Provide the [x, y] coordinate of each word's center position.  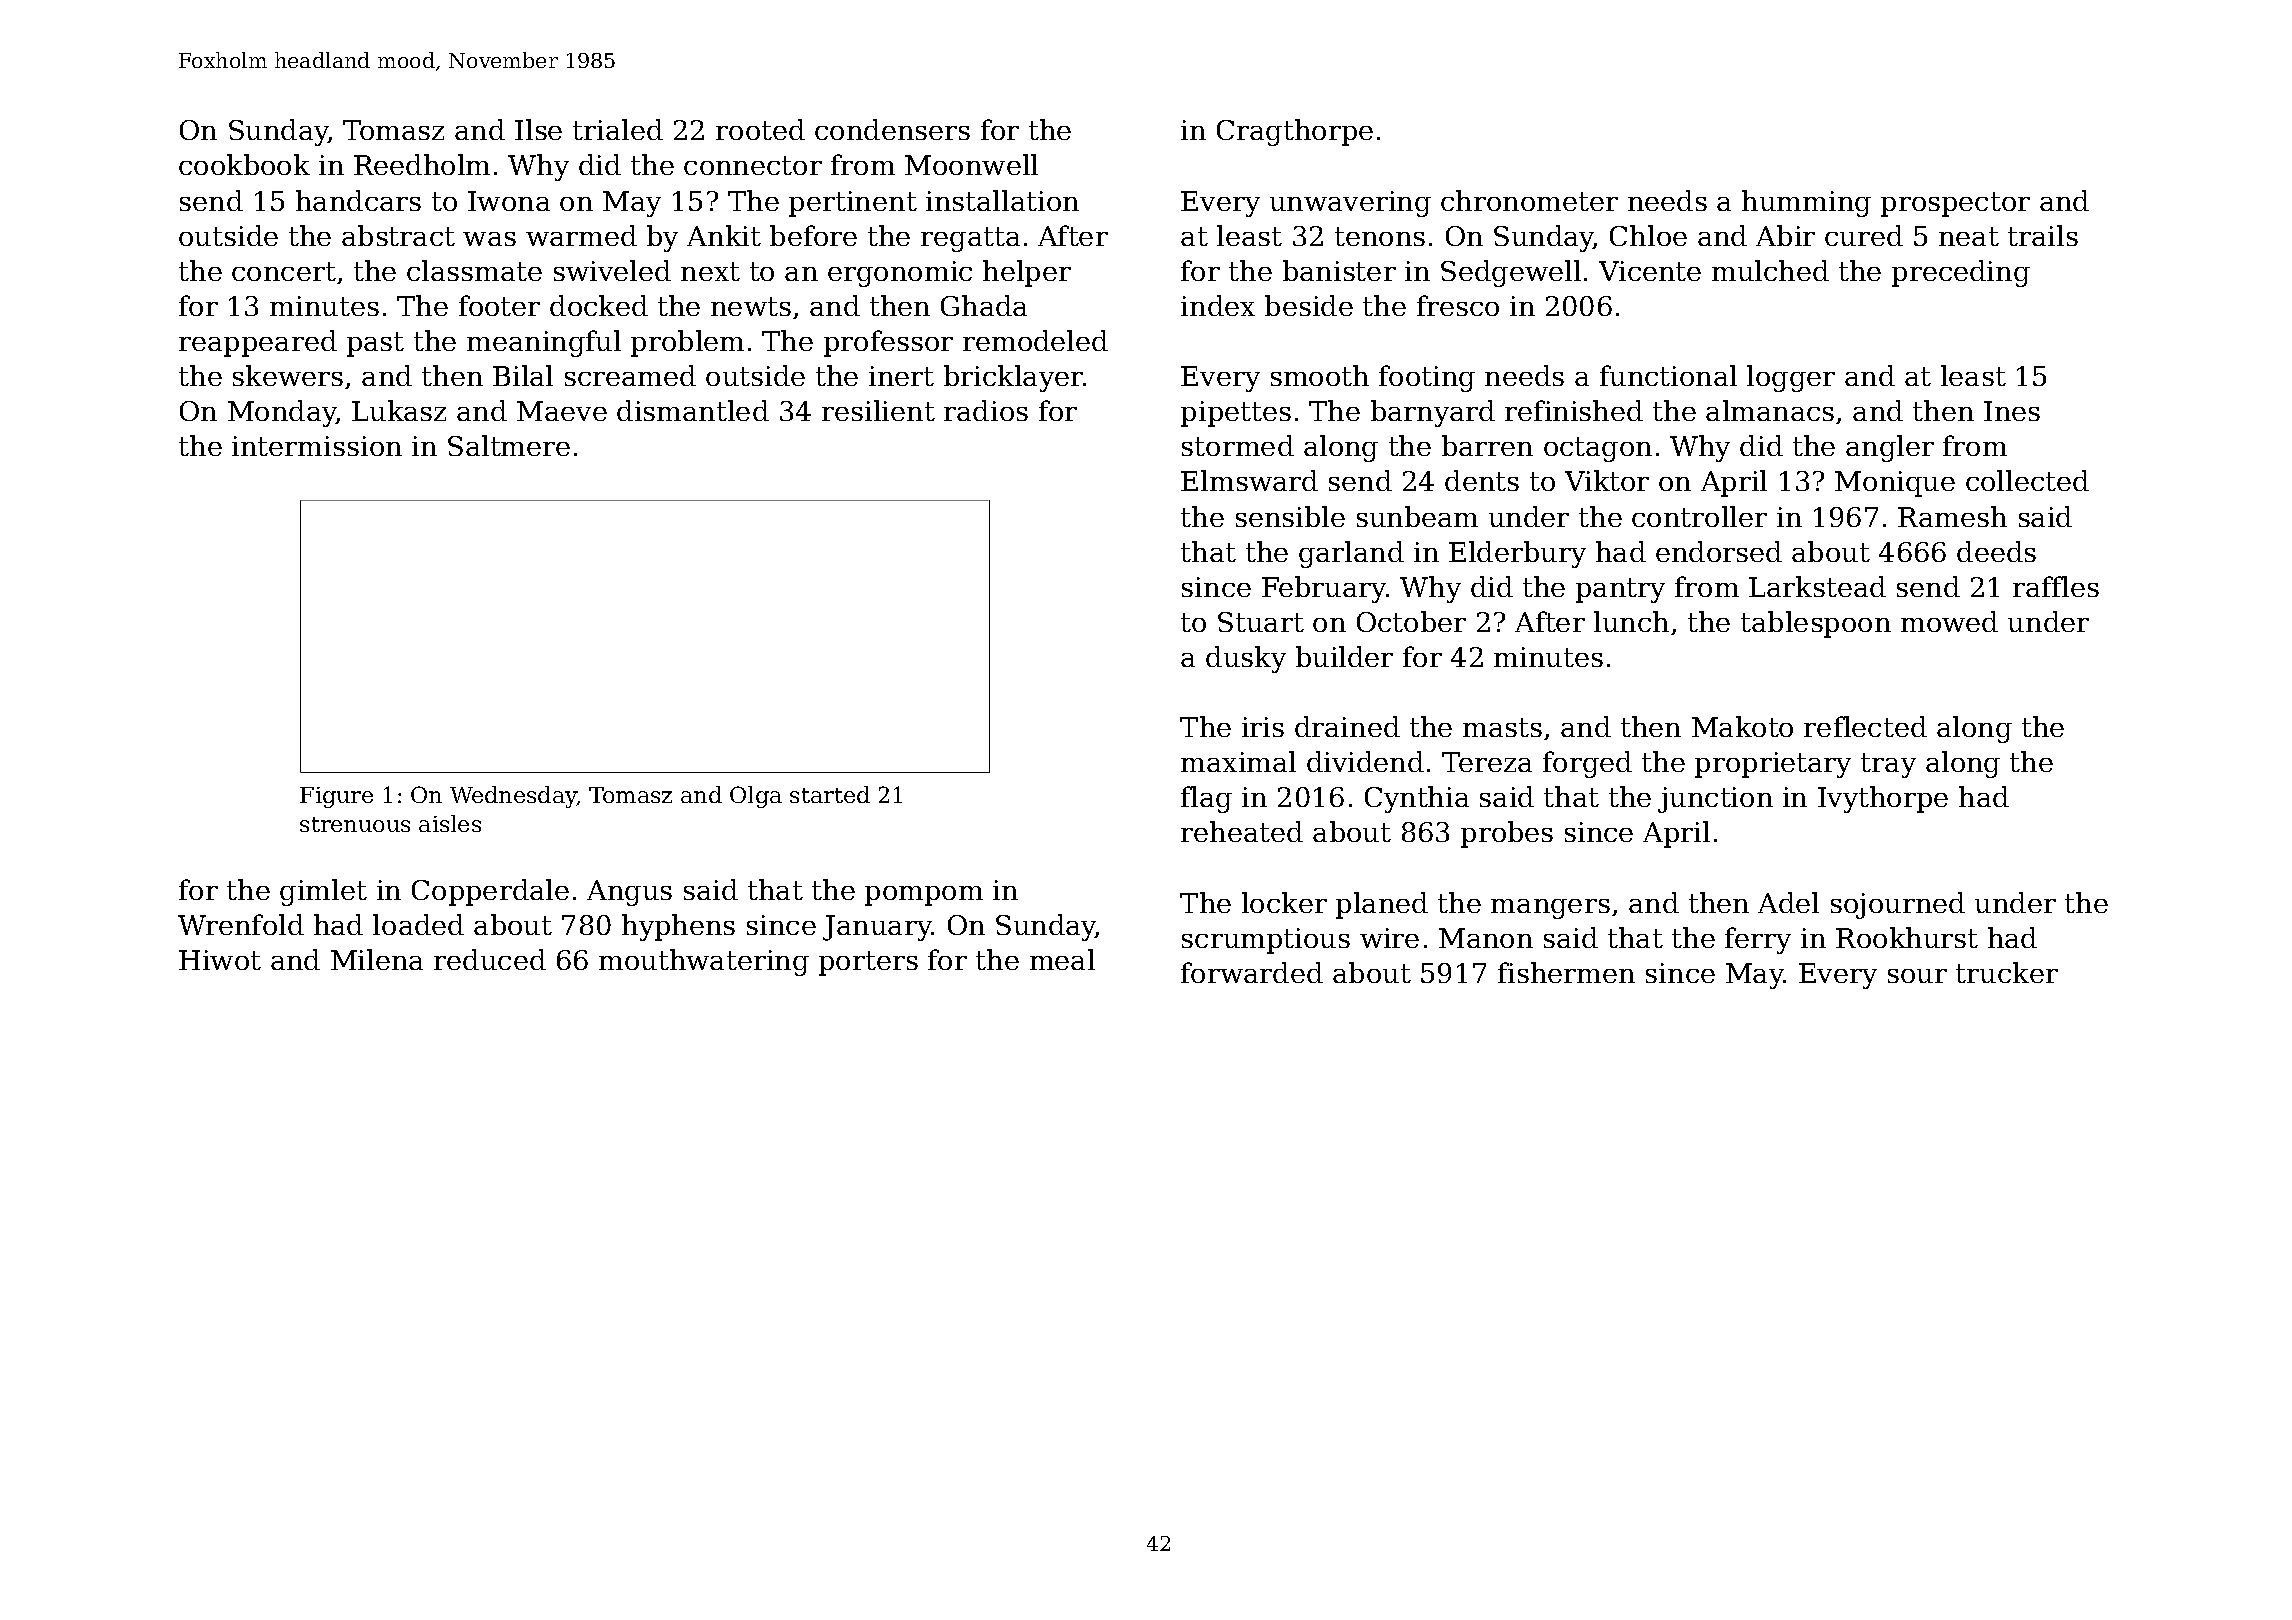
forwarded [1252, 972]
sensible [1290, 516]
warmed [581, 235]
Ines [2012, 411]
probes [1507, 834]
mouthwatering [704, 962]
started [830, 794]
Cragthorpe [1295, 132]
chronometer [1529, 200]
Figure [336, 797]
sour [1917, 976]
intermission [317, 446]
